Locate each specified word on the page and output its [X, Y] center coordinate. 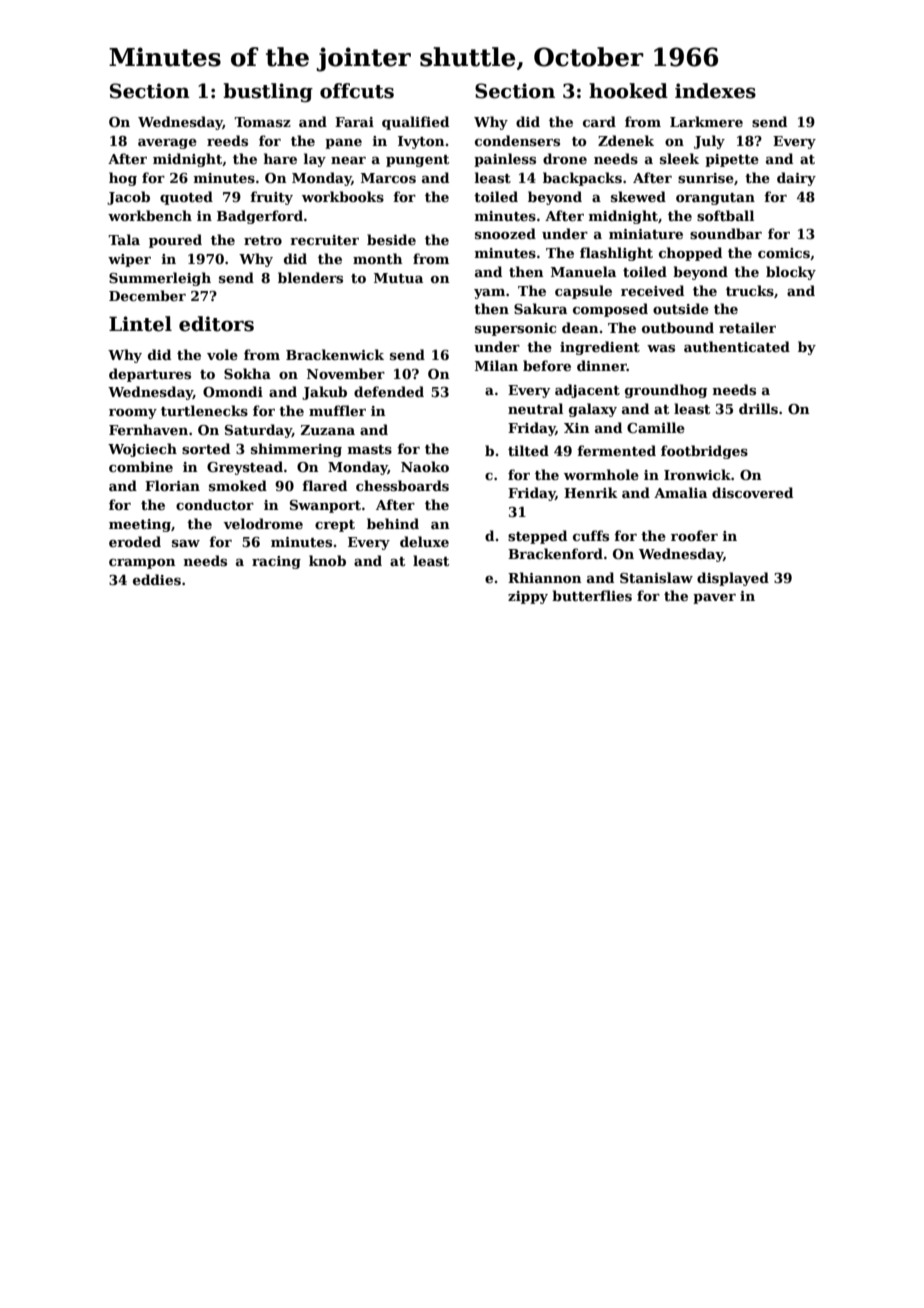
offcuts [357, 91]
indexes [715, 91]
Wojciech [142, 450]
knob [327, 560]
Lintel [140, 324]
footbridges [704, 452]
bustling [268, 92]
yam [489, 294]
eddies [157, 579]
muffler [337, 410]
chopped [690, 254]
